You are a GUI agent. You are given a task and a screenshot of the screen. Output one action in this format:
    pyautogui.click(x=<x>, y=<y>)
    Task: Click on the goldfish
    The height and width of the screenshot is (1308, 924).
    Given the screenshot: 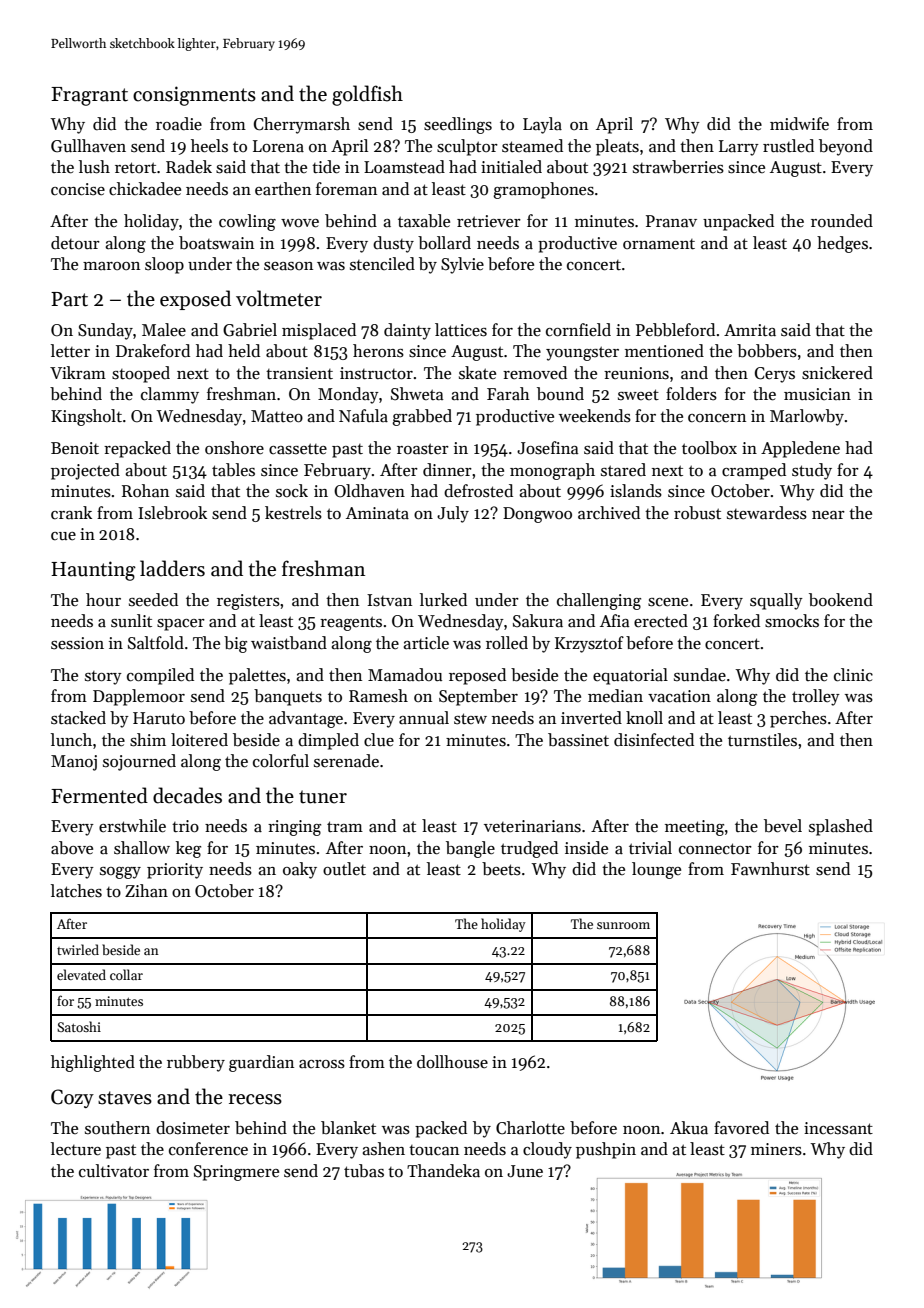 What is the action you would take?
    pyautogui.click(x=367, y=95)
